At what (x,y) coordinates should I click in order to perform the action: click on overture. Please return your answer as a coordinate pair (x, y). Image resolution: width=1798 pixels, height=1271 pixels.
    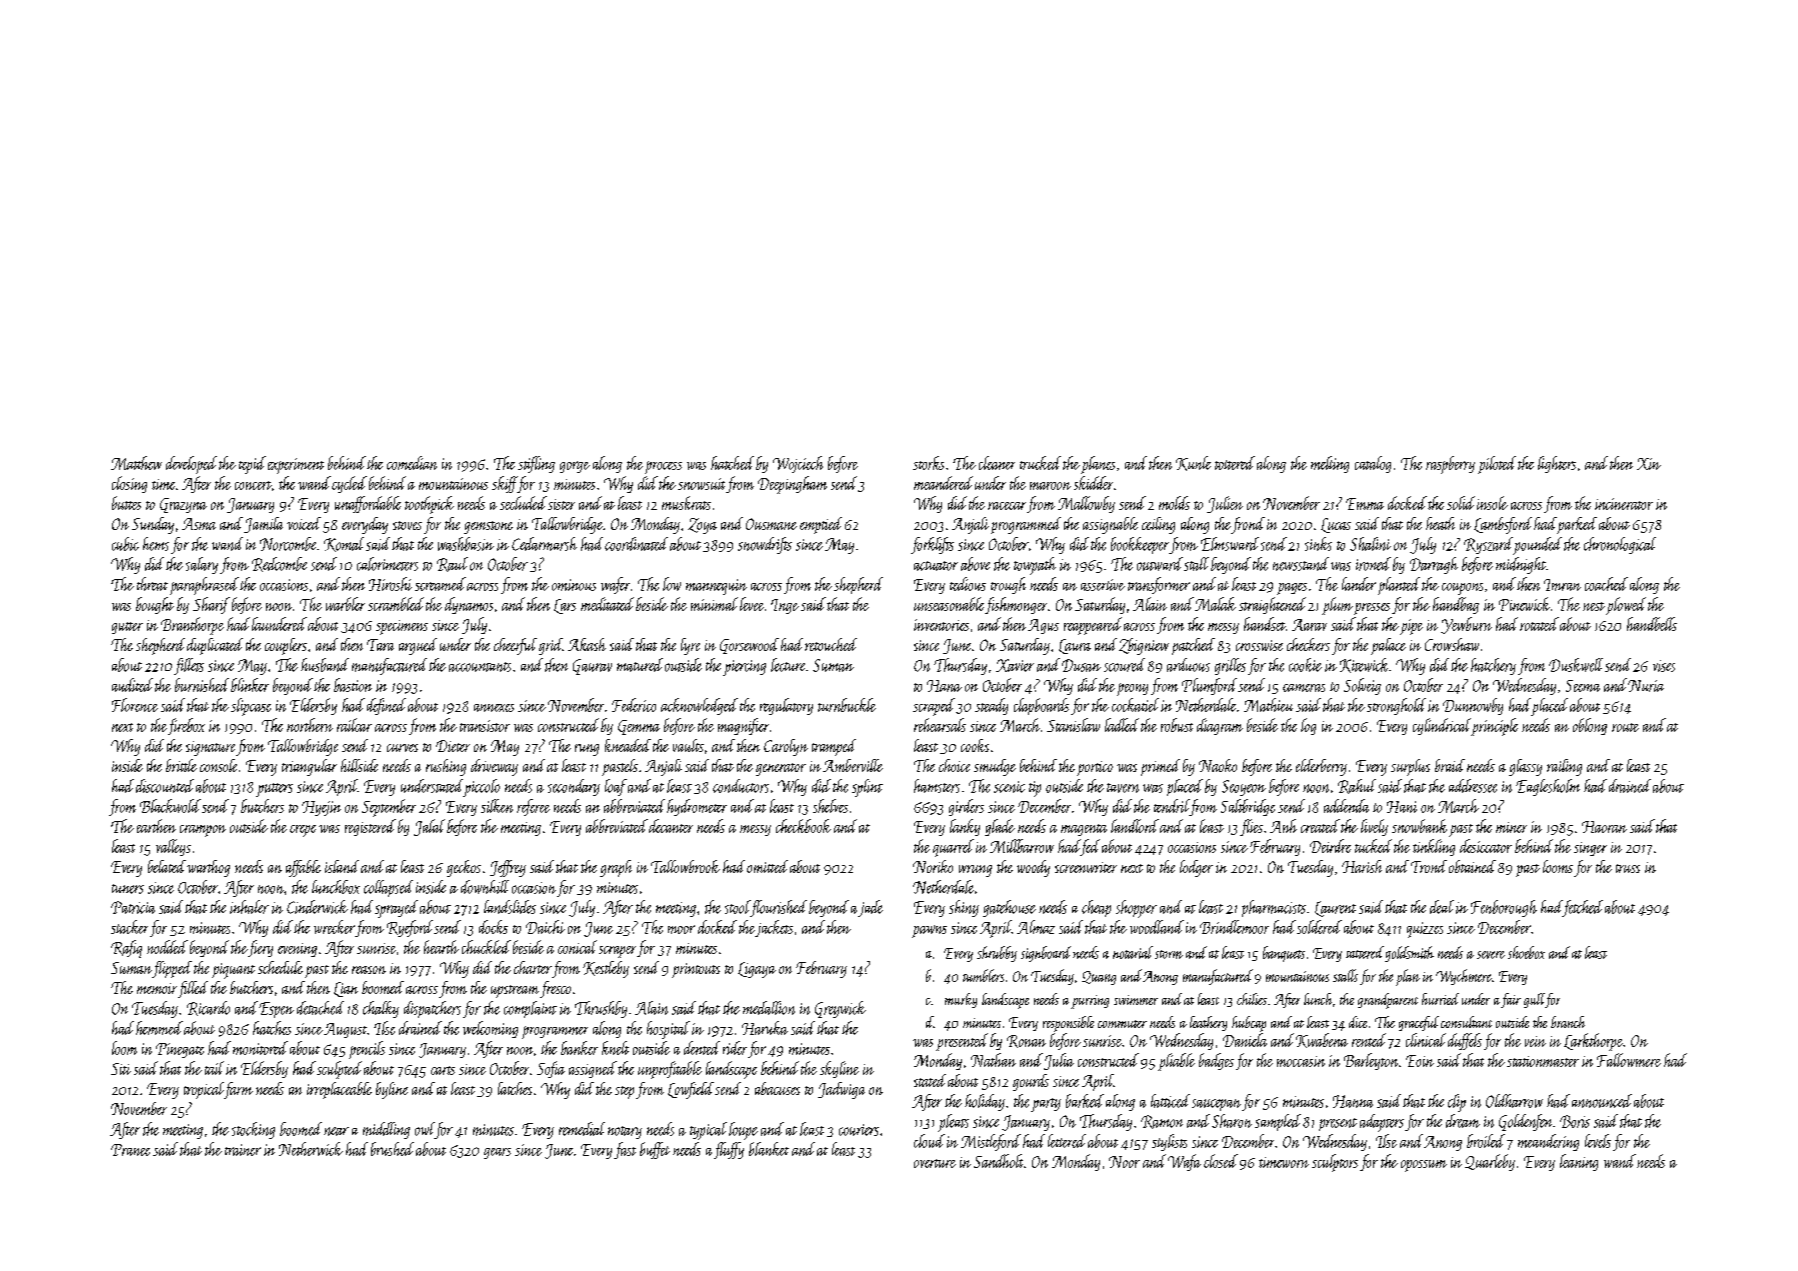
    Looking at the image, I should click on (935, 1163).
